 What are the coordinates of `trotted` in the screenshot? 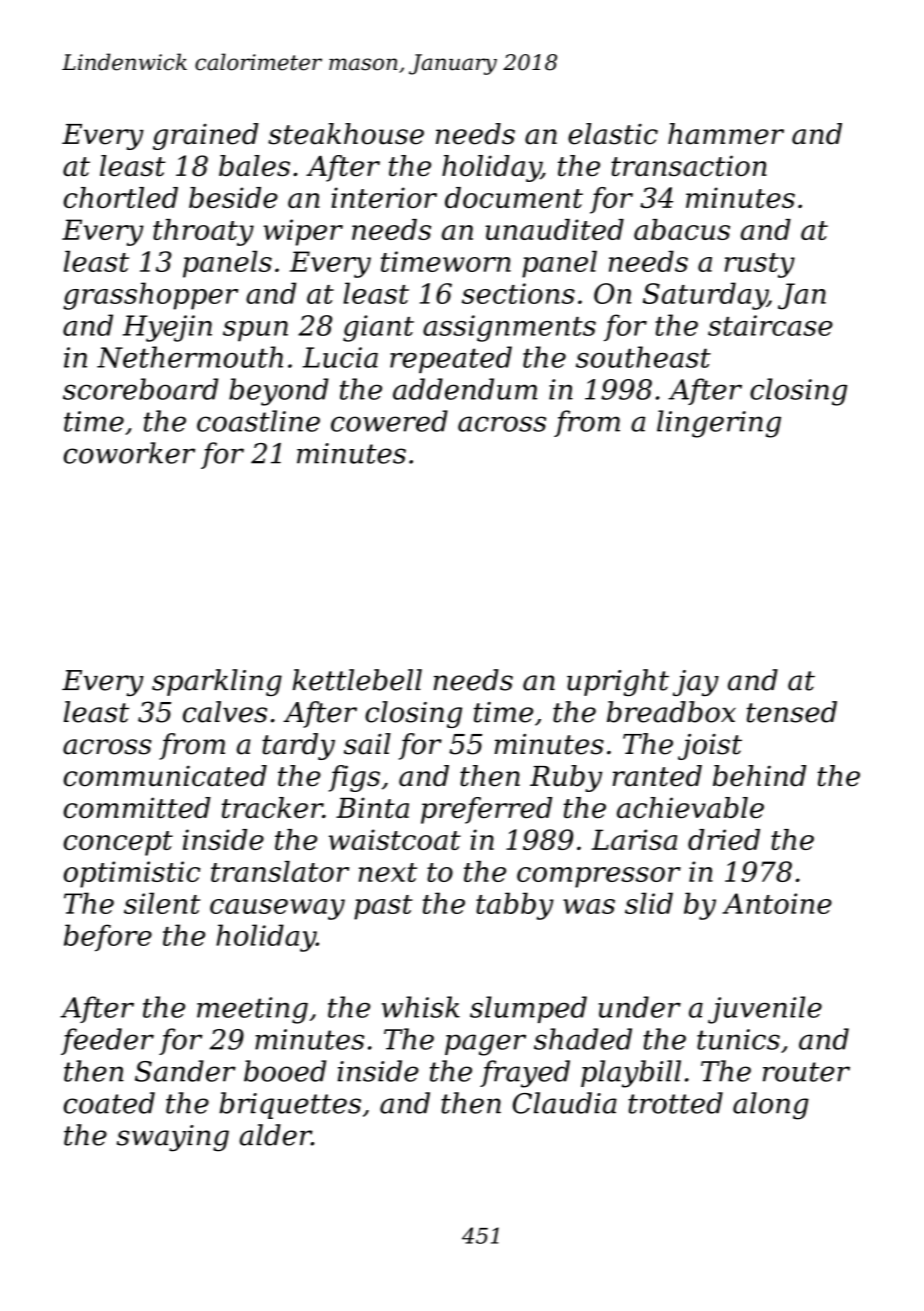 It's located at (675, 1103).
